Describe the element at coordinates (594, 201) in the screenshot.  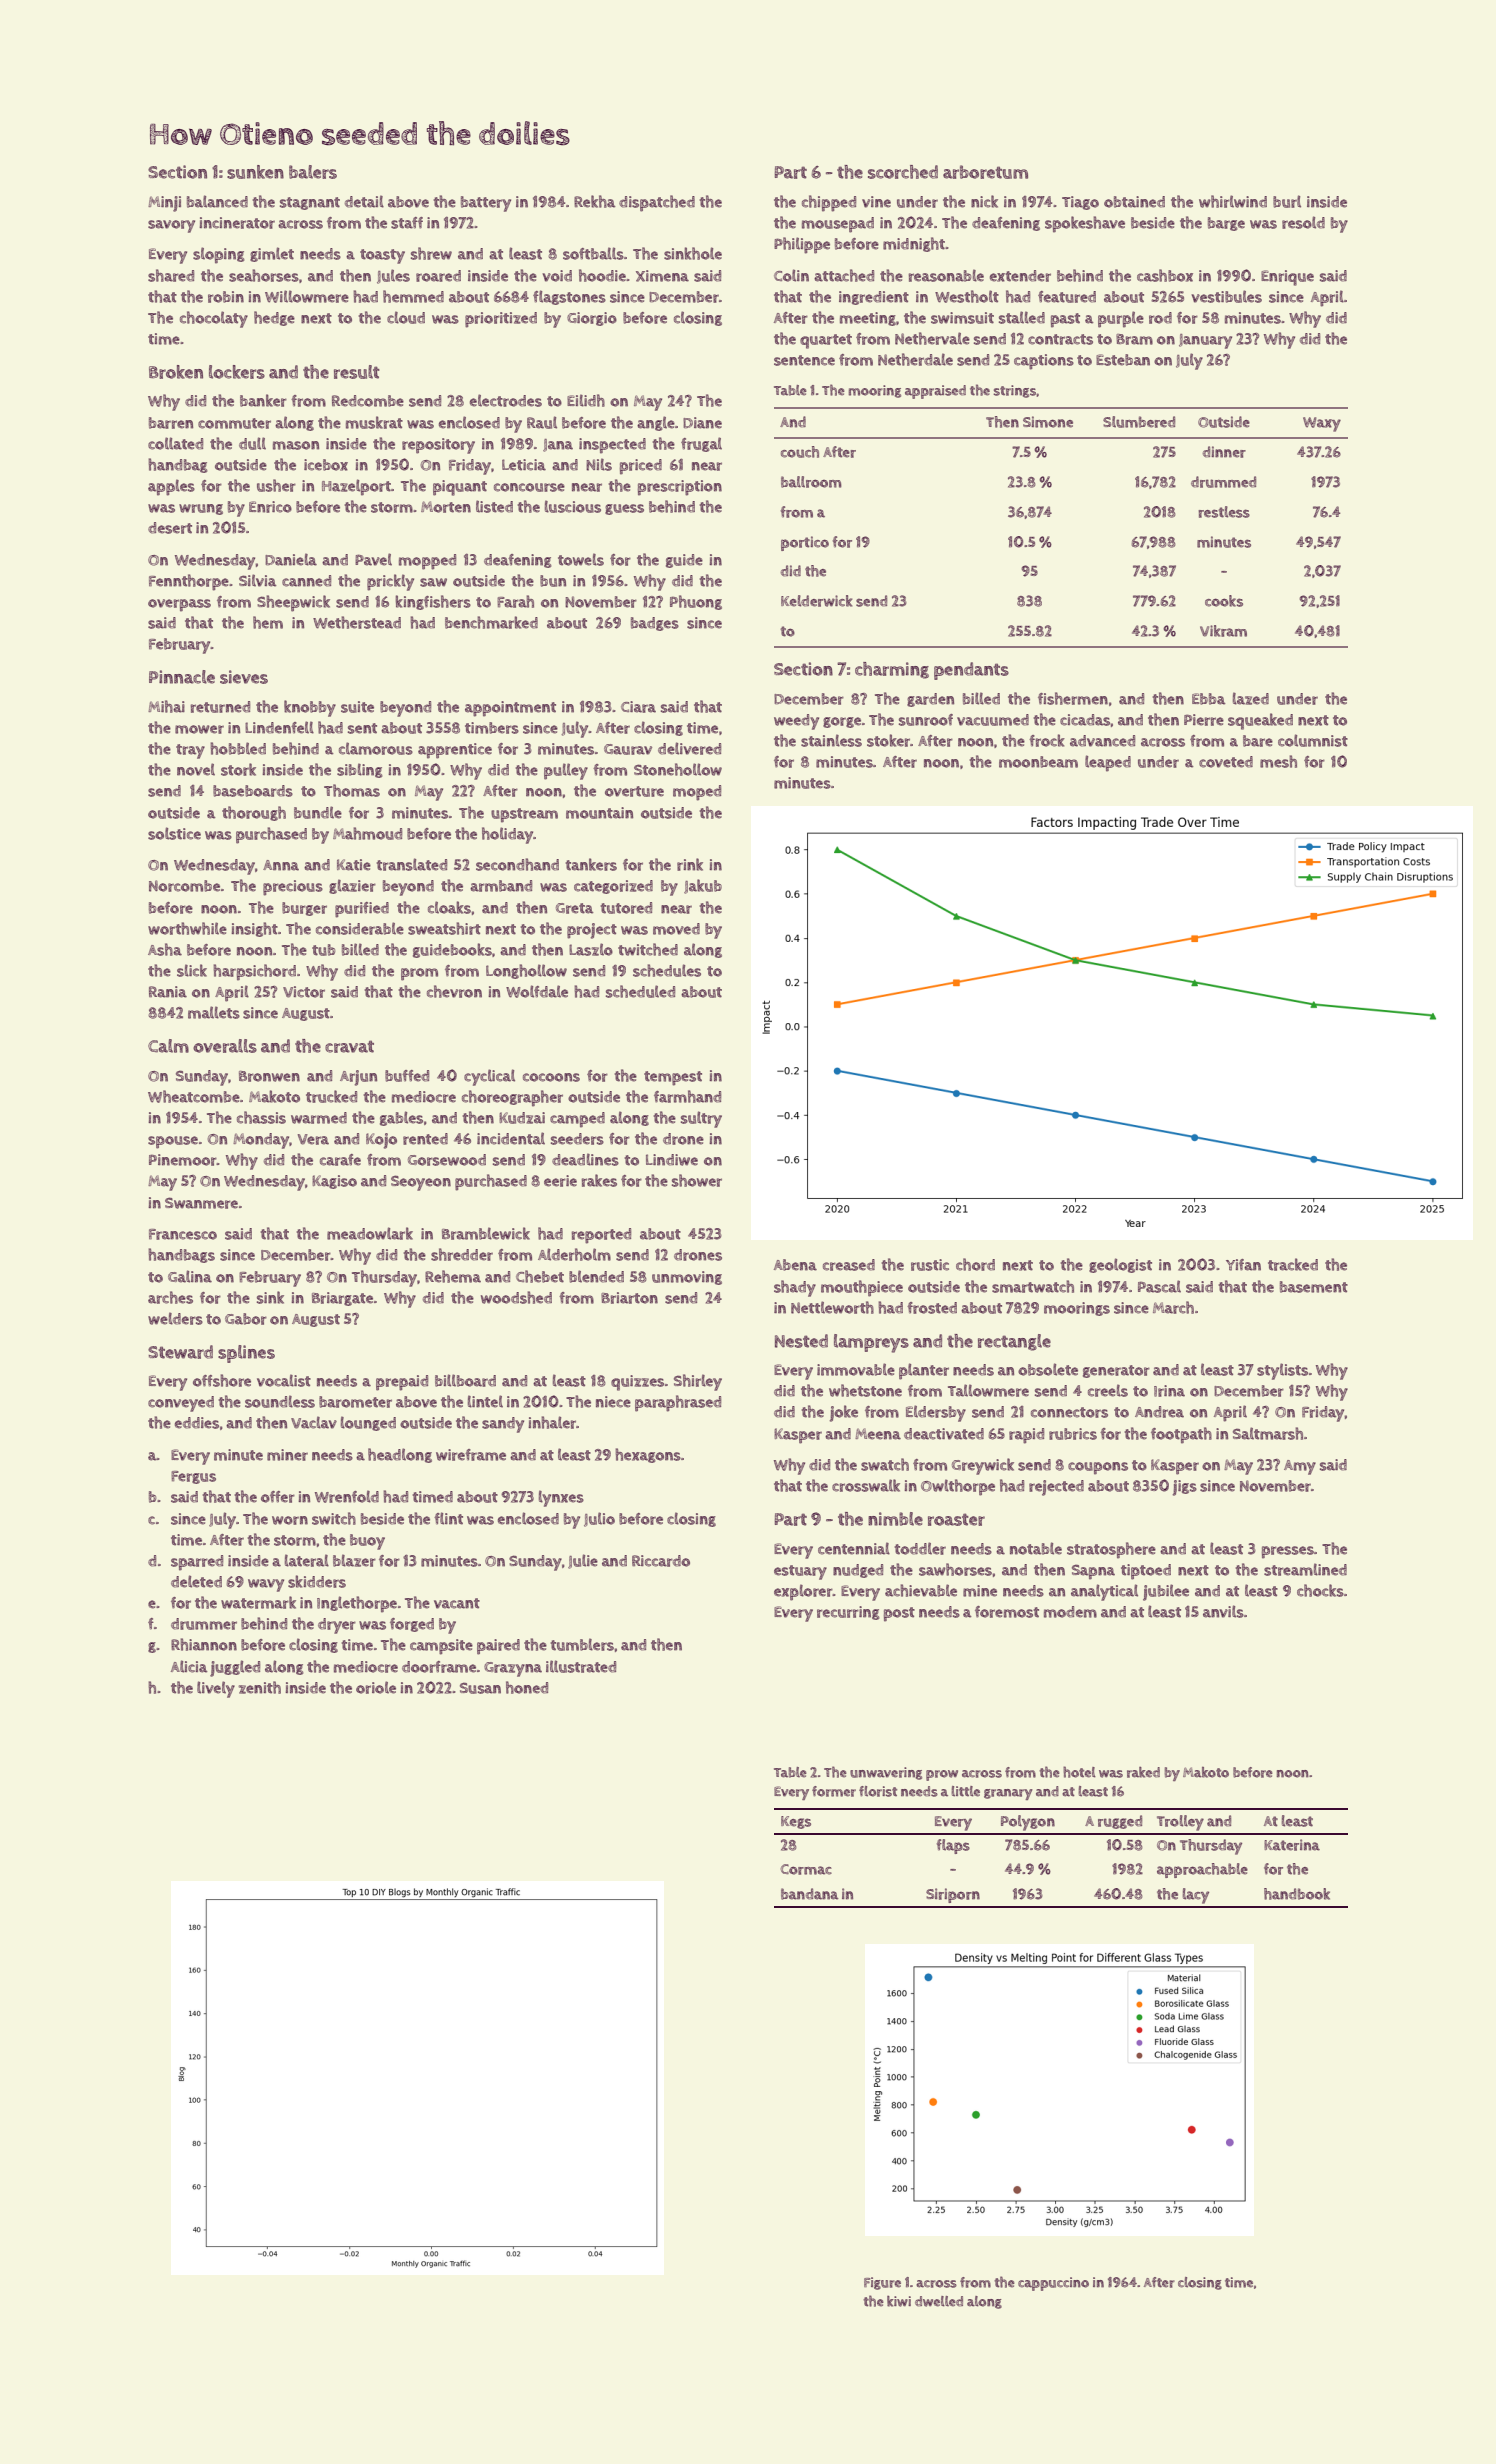
I see `Rekha` at that location.
